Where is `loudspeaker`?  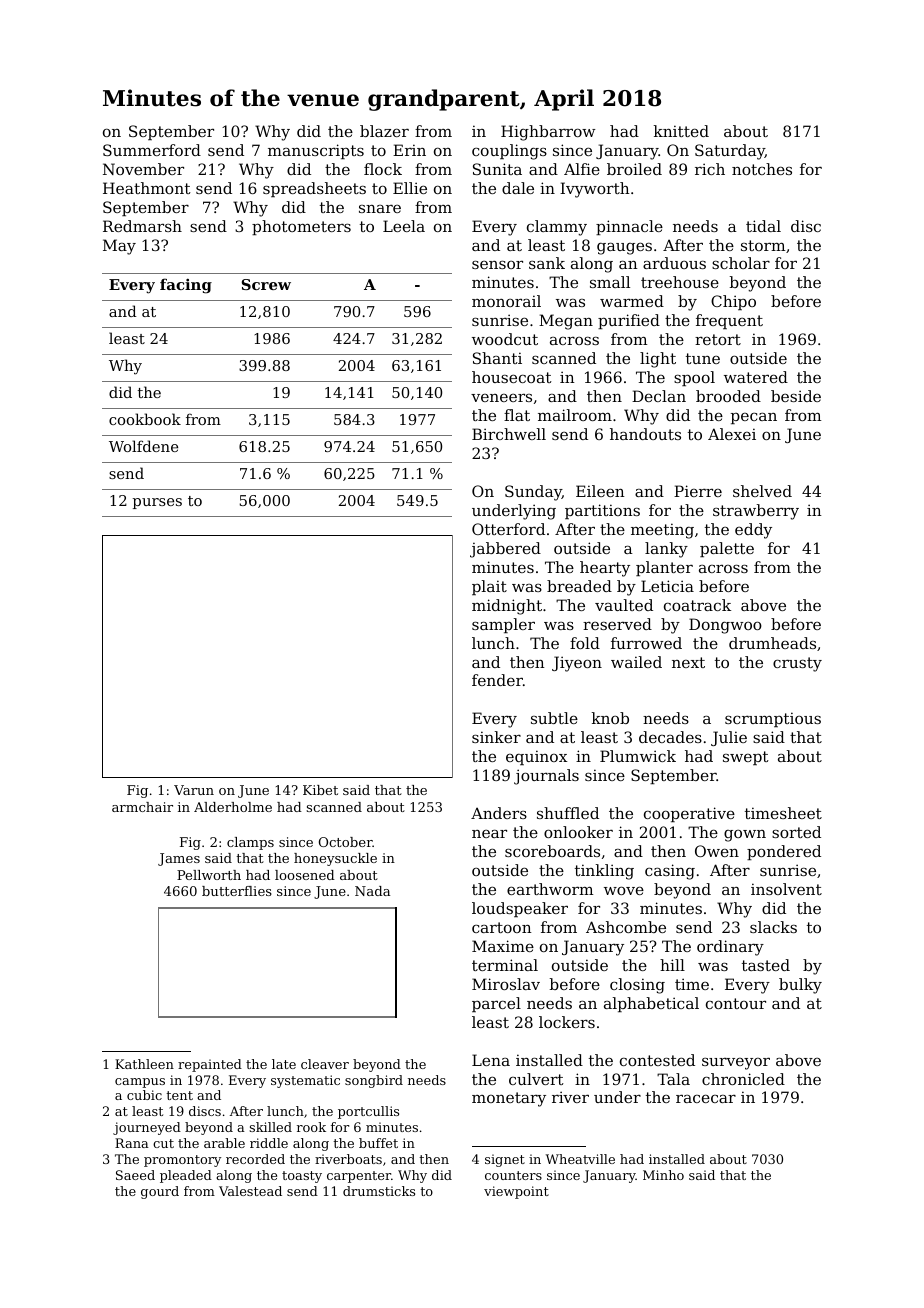 loudspeaker is located at coordinates (520, 909).
